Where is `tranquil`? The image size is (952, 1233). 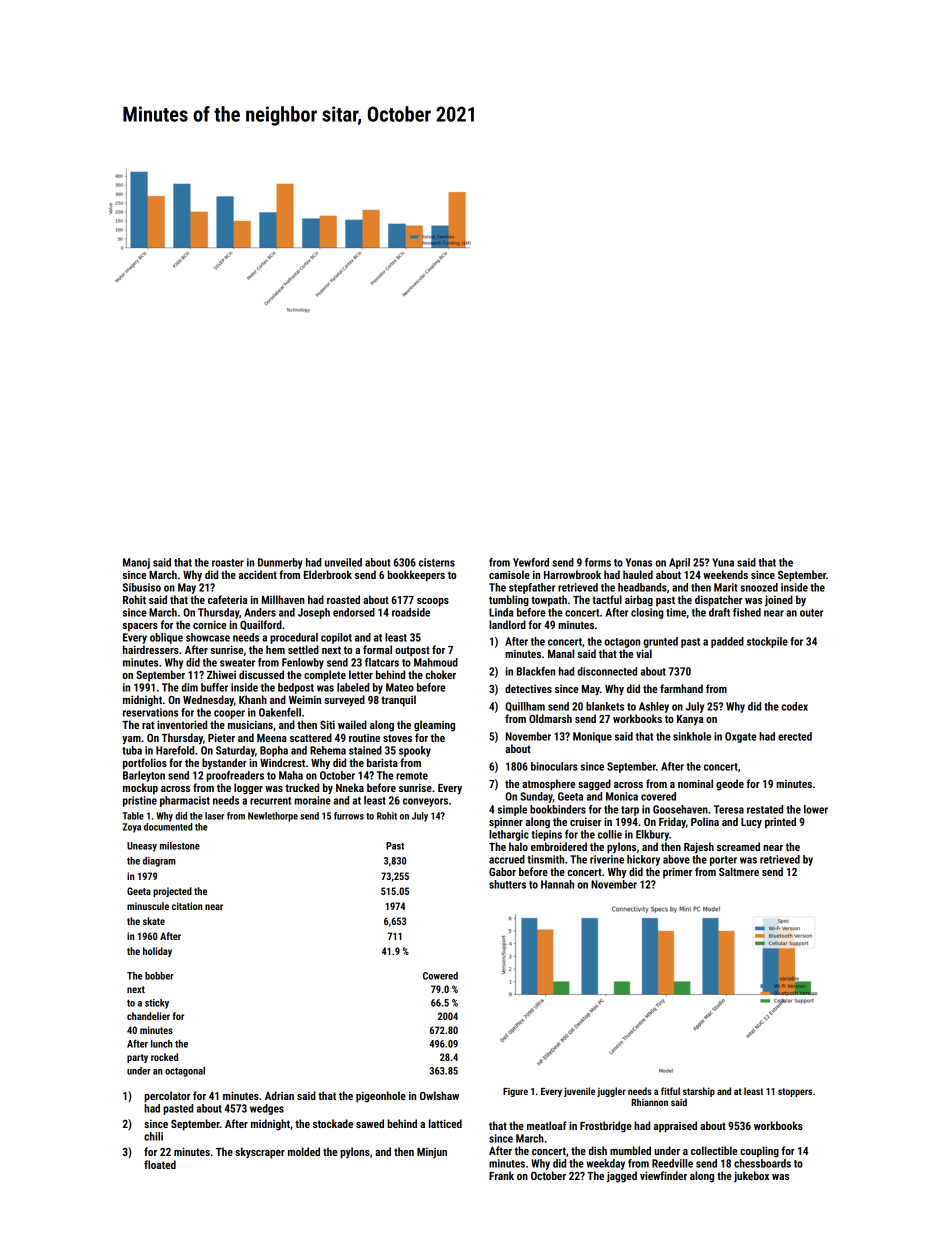 tranquil is located at coordinates (398, 701).
